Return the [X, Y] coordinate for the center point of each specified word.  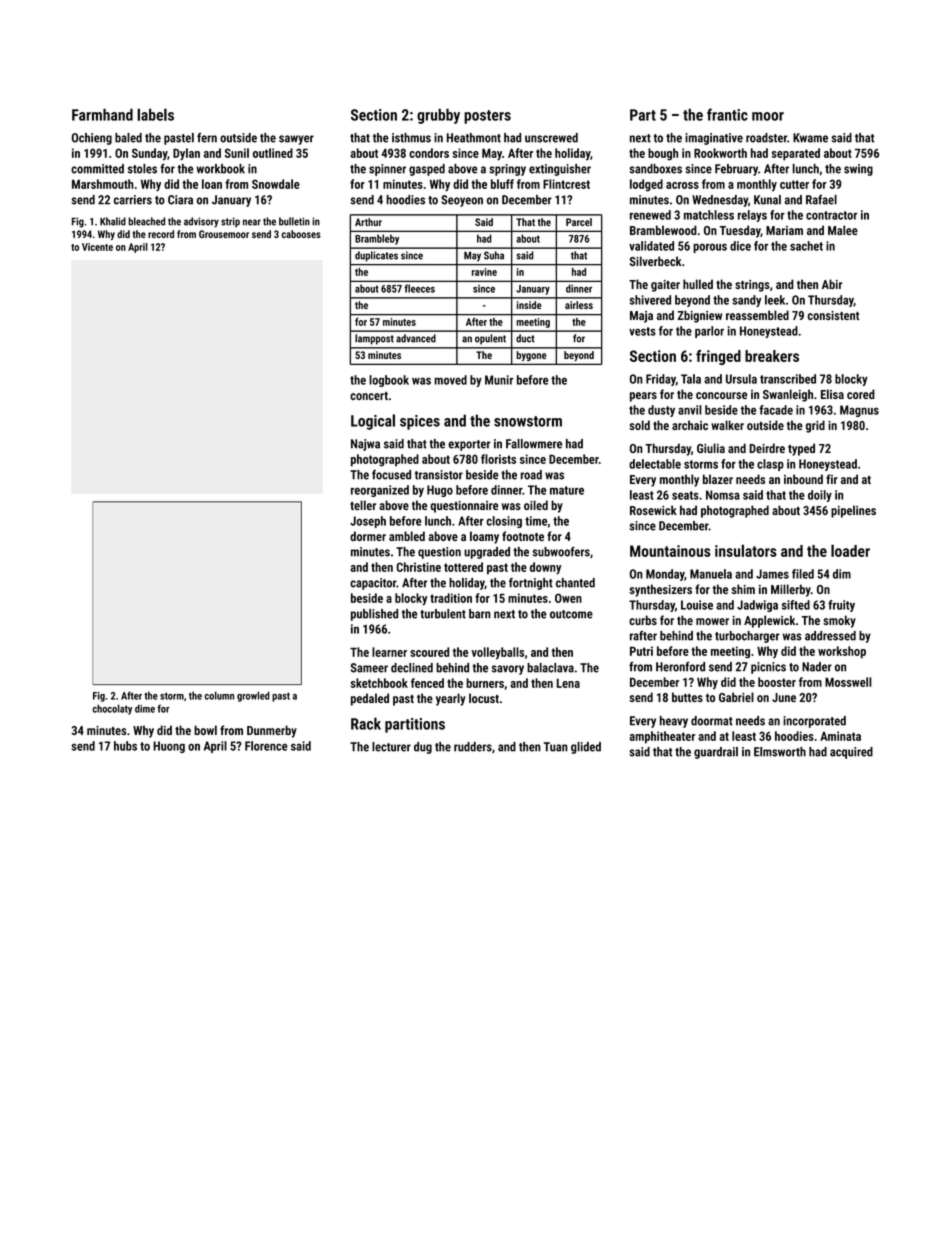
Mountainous [670, 551]
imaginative [714, 139]
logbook [389, 381]
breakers [772, 356]
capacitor [373, 584]
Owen [568, 598]
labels [155, 114]
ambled [407, 536]
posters [487, 117]
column [219, 695]
